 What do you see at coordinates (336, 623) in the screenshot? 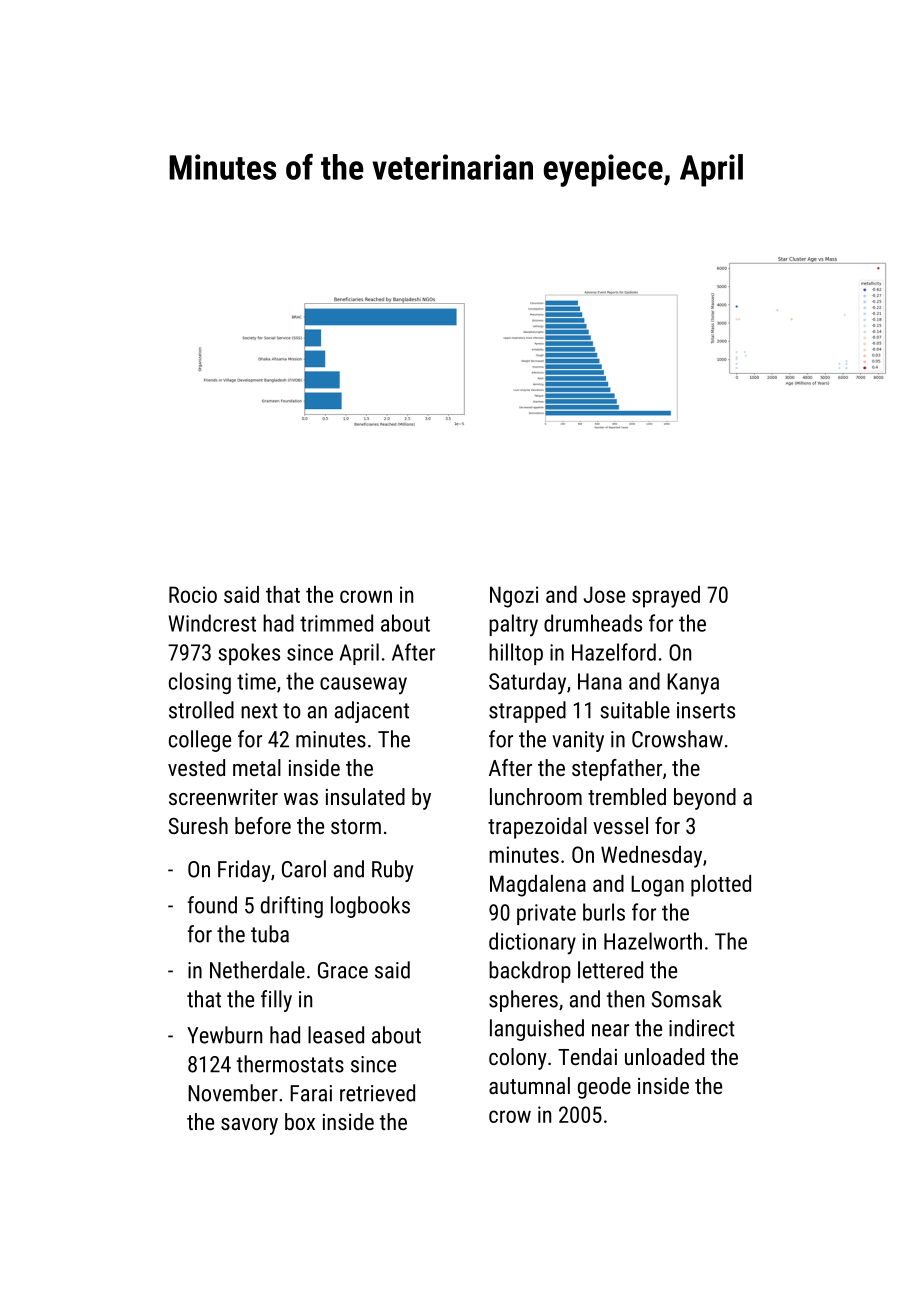
I see `trimmed` at bounding box center [336, 623].
